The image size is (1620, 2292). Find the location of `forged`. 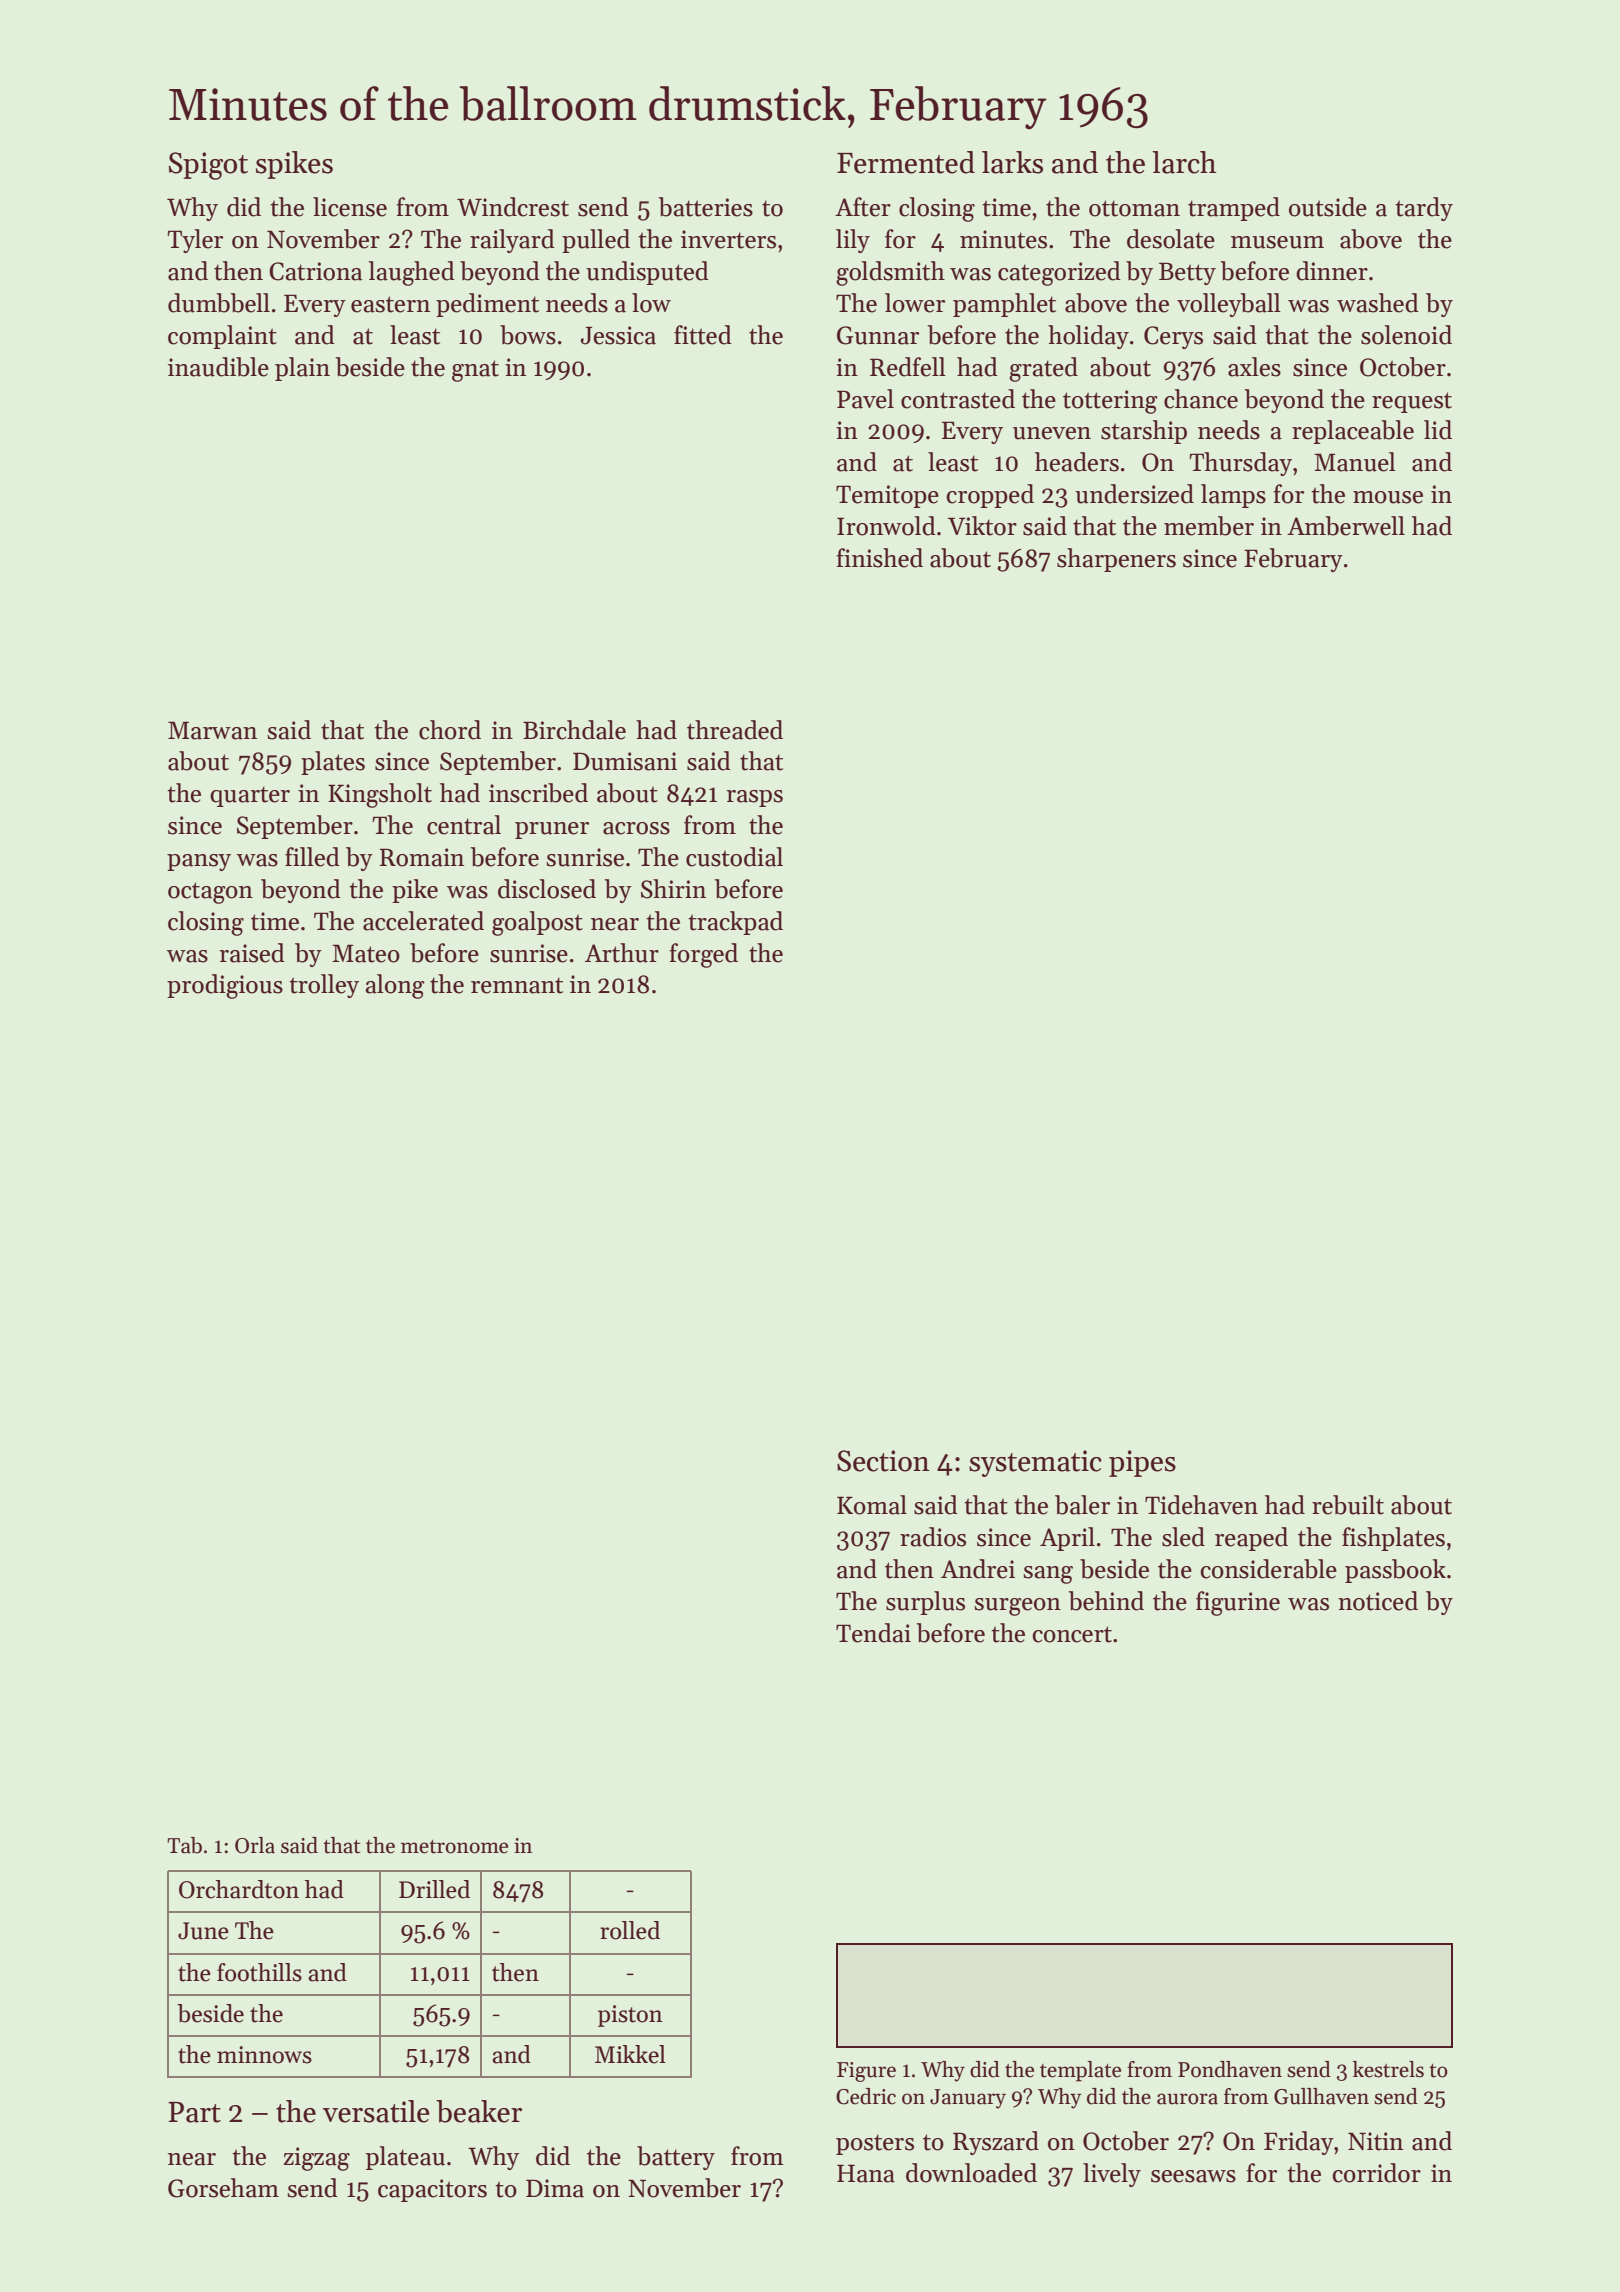

forged is located at coordinates (703, 955).
